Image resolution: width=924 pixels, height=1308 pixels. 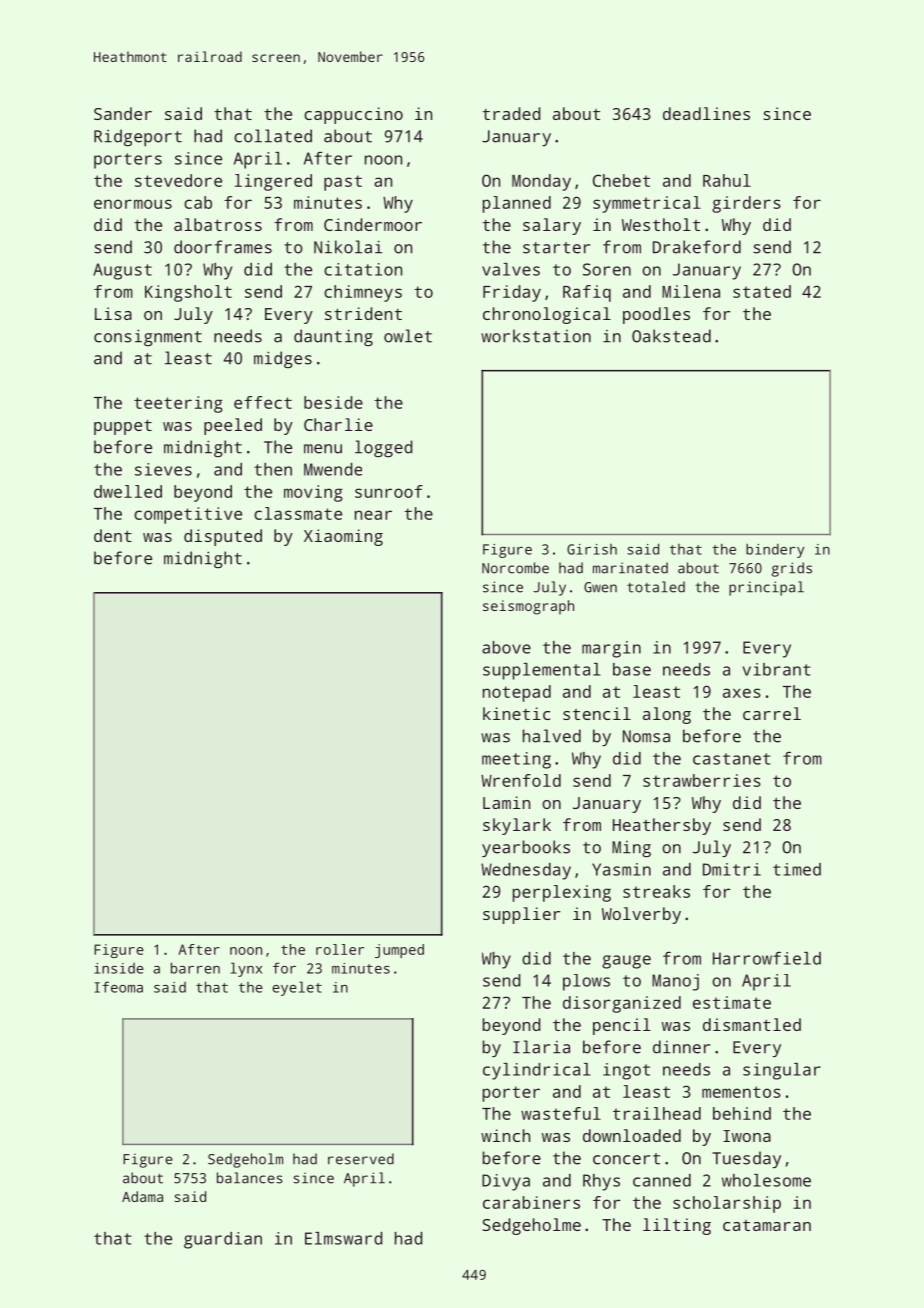 What do you see at coordinates (541, 182) in the screenshot?
I see `Monday` at bounding box center [541, 182].
